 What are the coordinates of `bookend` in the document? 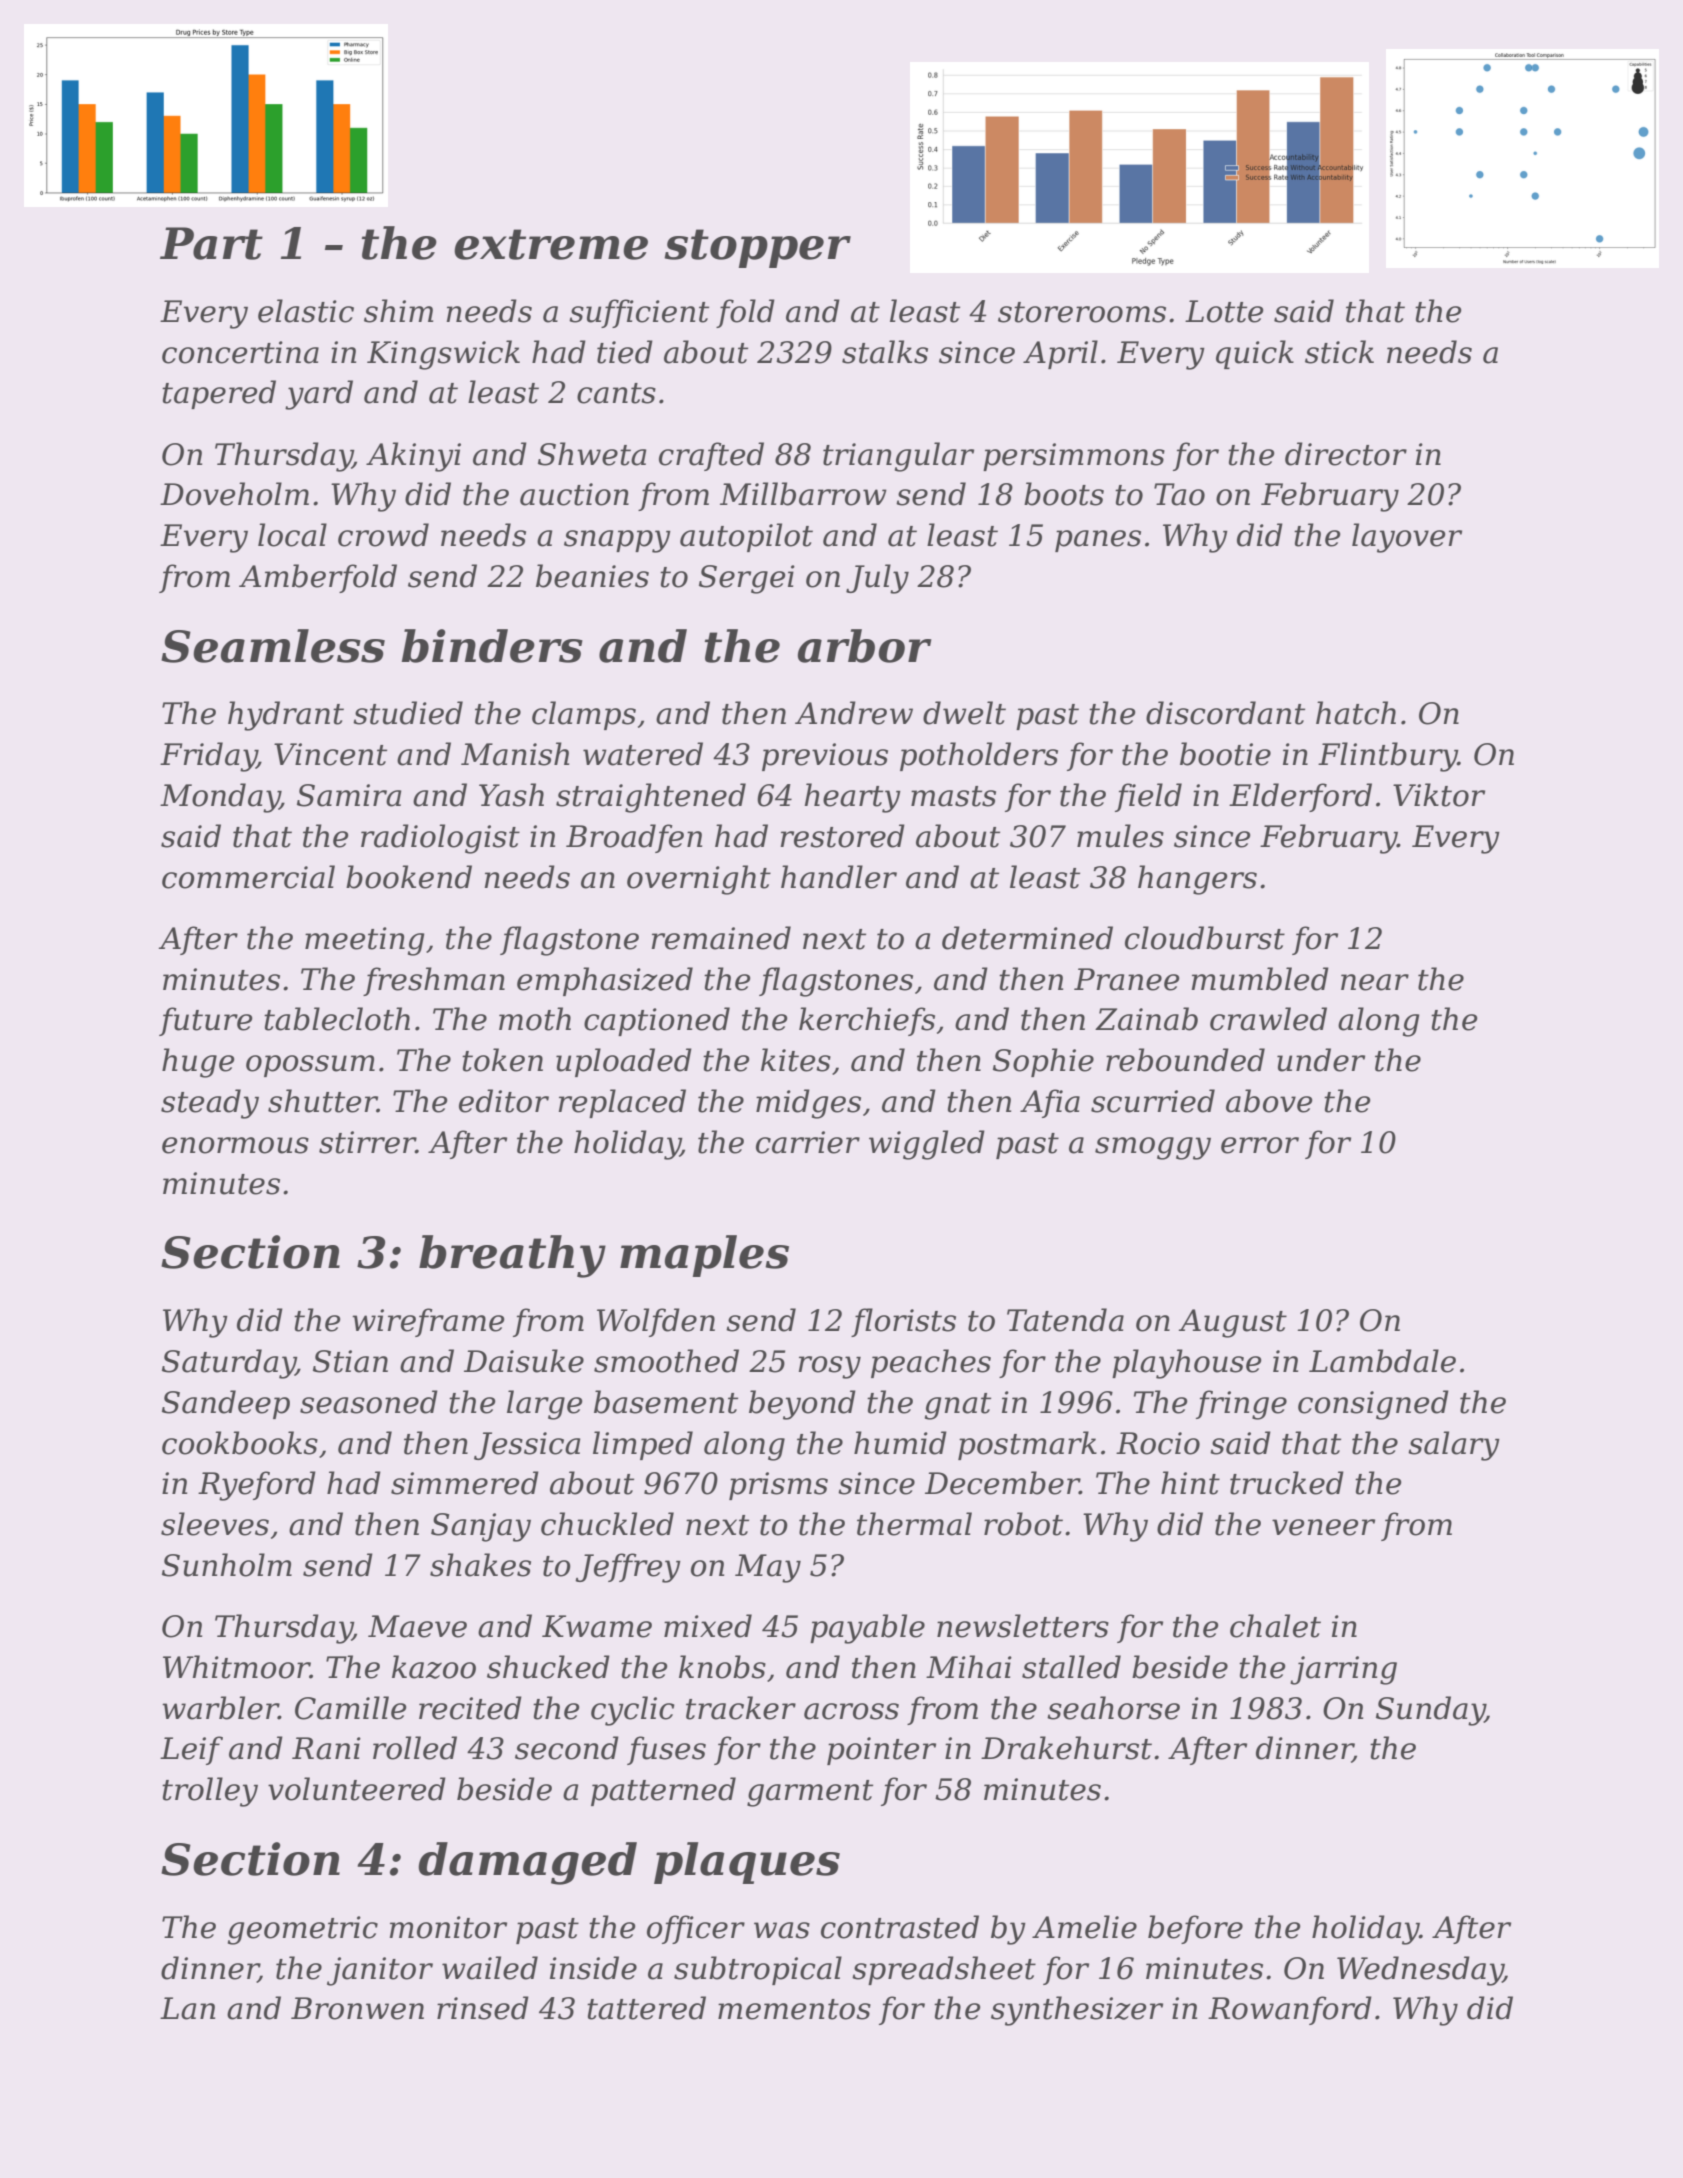 It's located at (409, 877).
